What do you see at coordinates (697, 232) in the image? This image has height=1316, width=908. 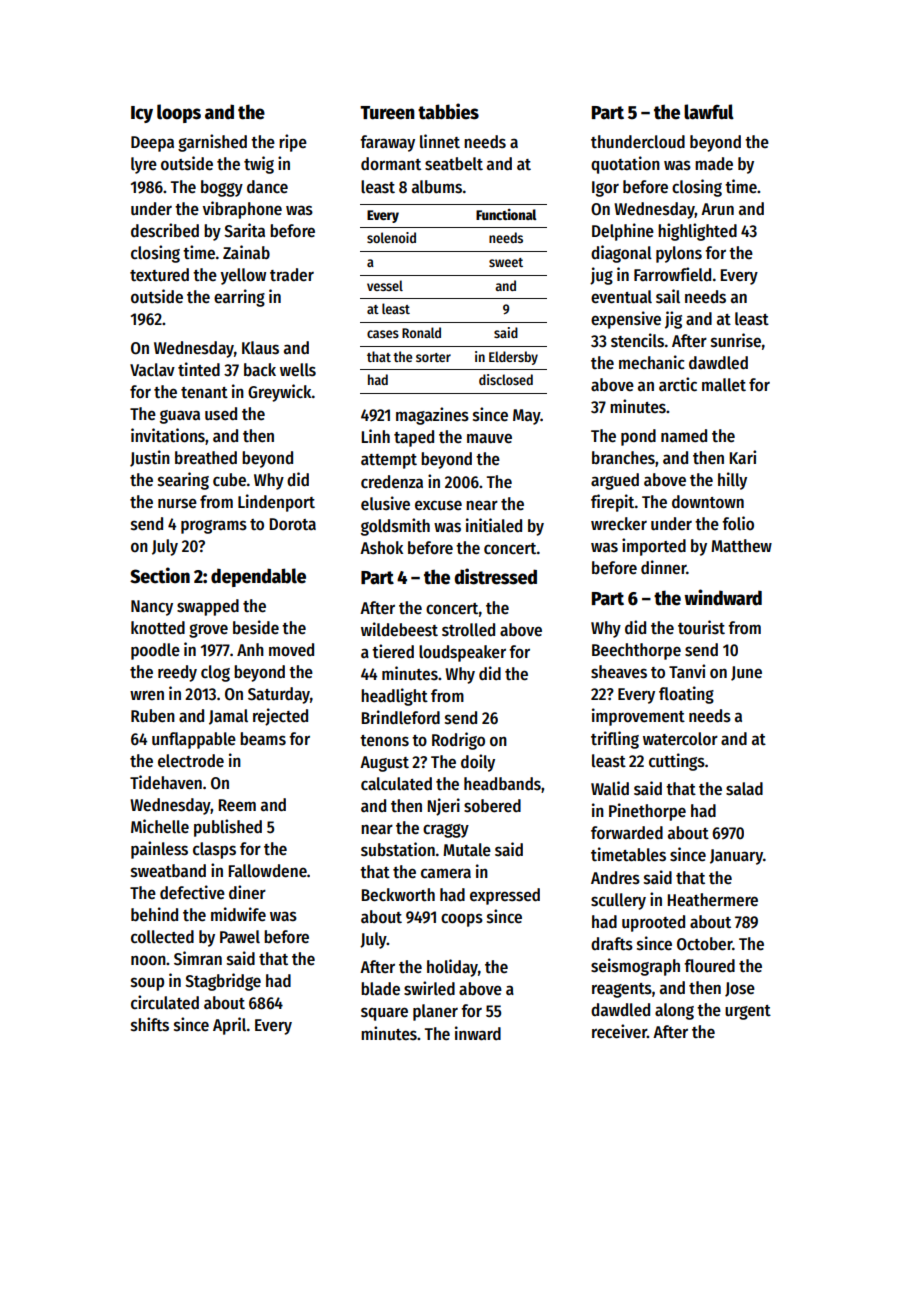 I see `highlighted` at bounding box center [697, 232].
